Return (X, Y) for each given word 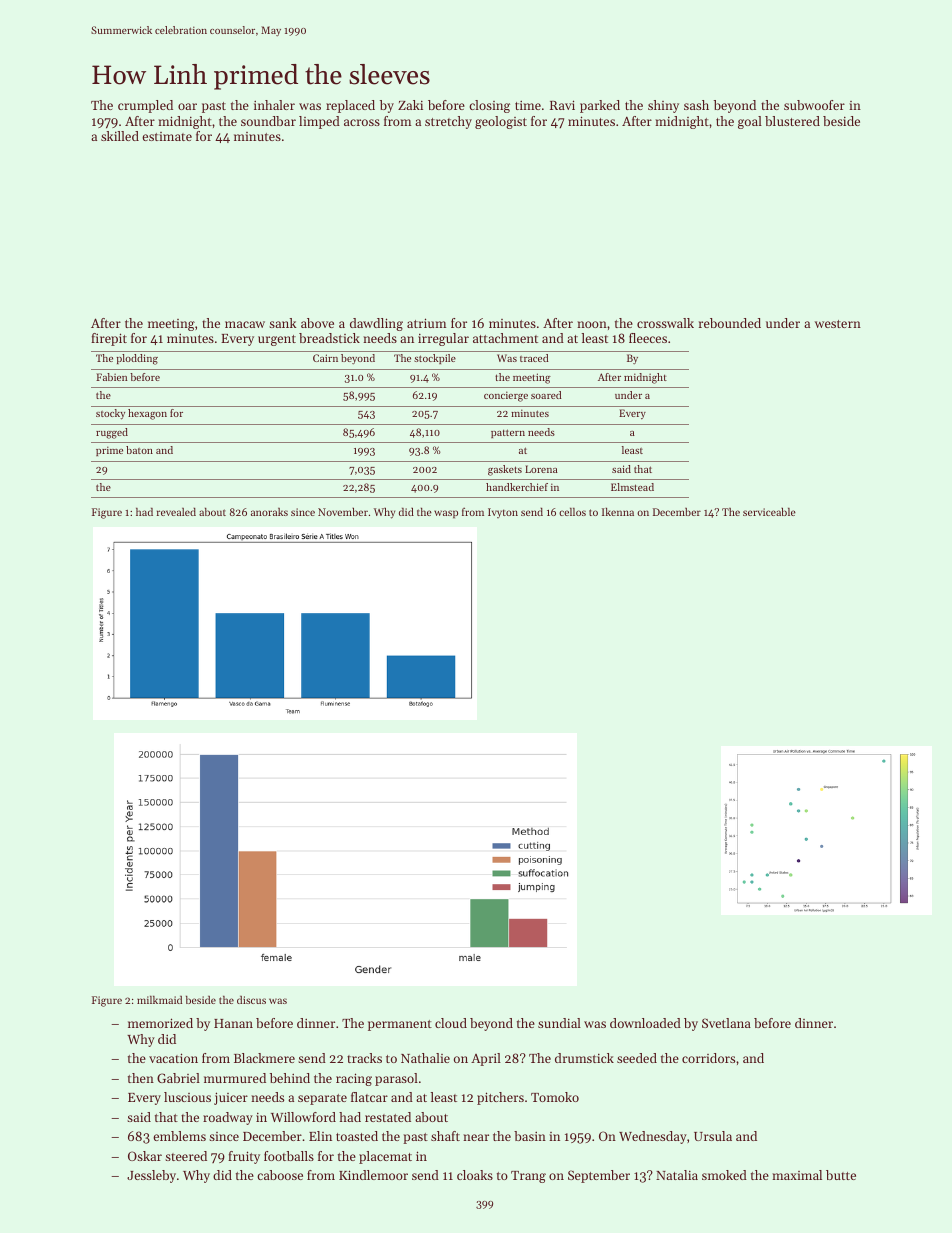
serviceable (769, 512)
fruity (244, 1157)
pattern (508, 433)
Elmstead (632, 487)
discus (251, 1000)
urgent (277, 340)
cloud (451, 1023)
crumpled (145, 106)
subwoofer (814, 105)
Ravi (562, 105)
